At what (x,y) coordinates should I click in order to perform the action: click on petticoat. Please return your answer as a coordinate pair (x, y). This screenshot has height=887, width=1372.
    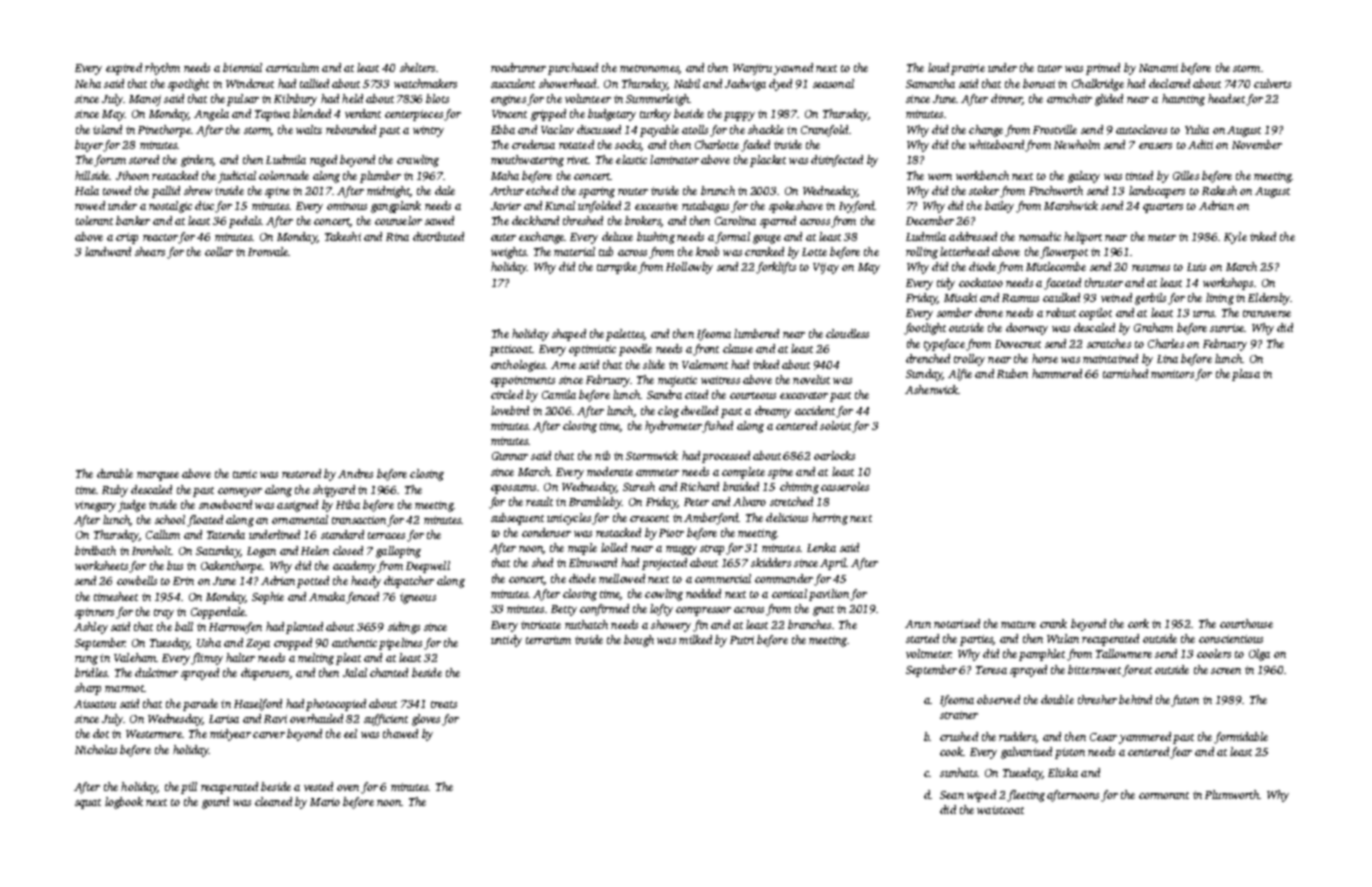
    Looking at the image, I should click on (511, 350).
